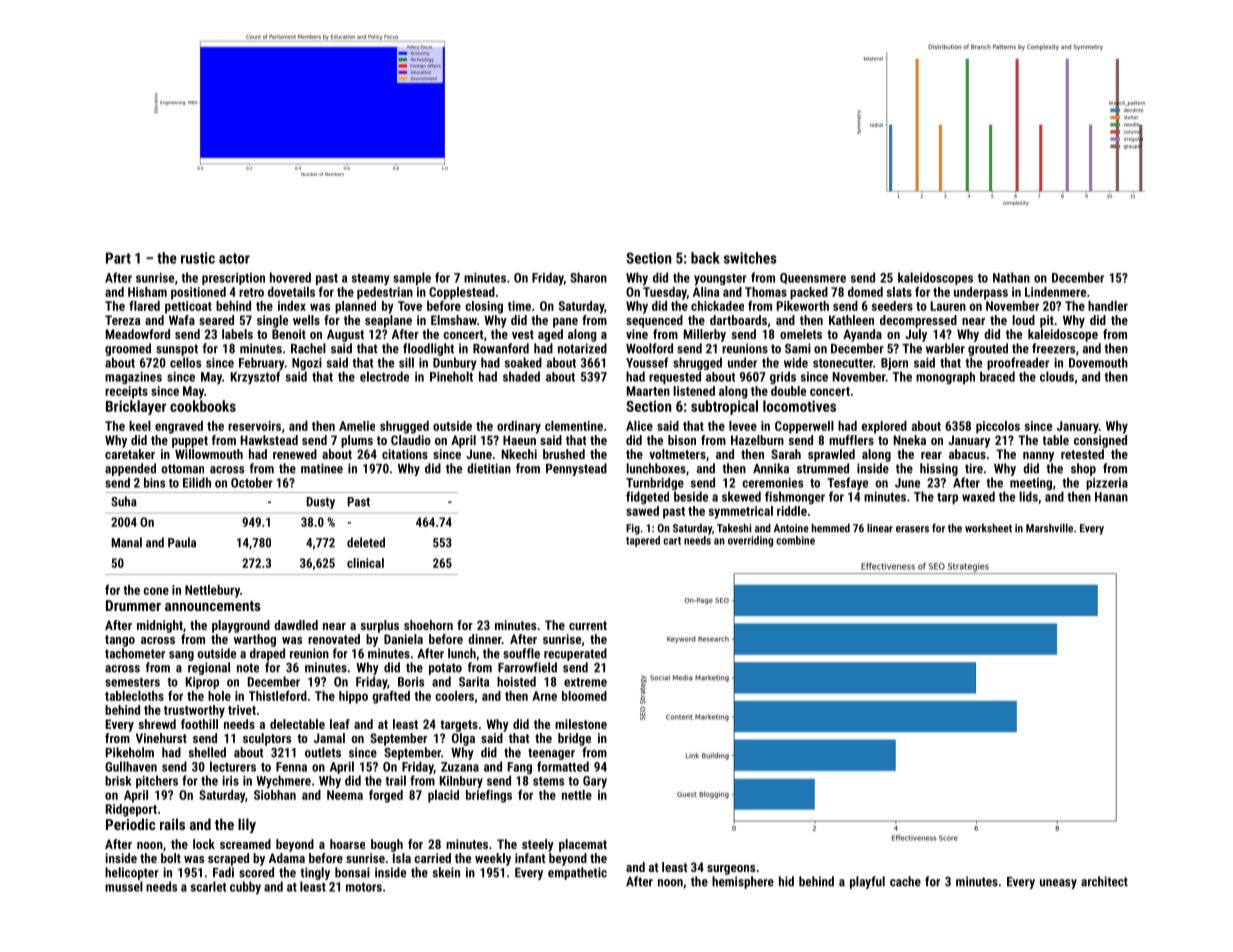  Describe the element at coordinates (209, 886) in the image. I see `scarlet` at that location.
